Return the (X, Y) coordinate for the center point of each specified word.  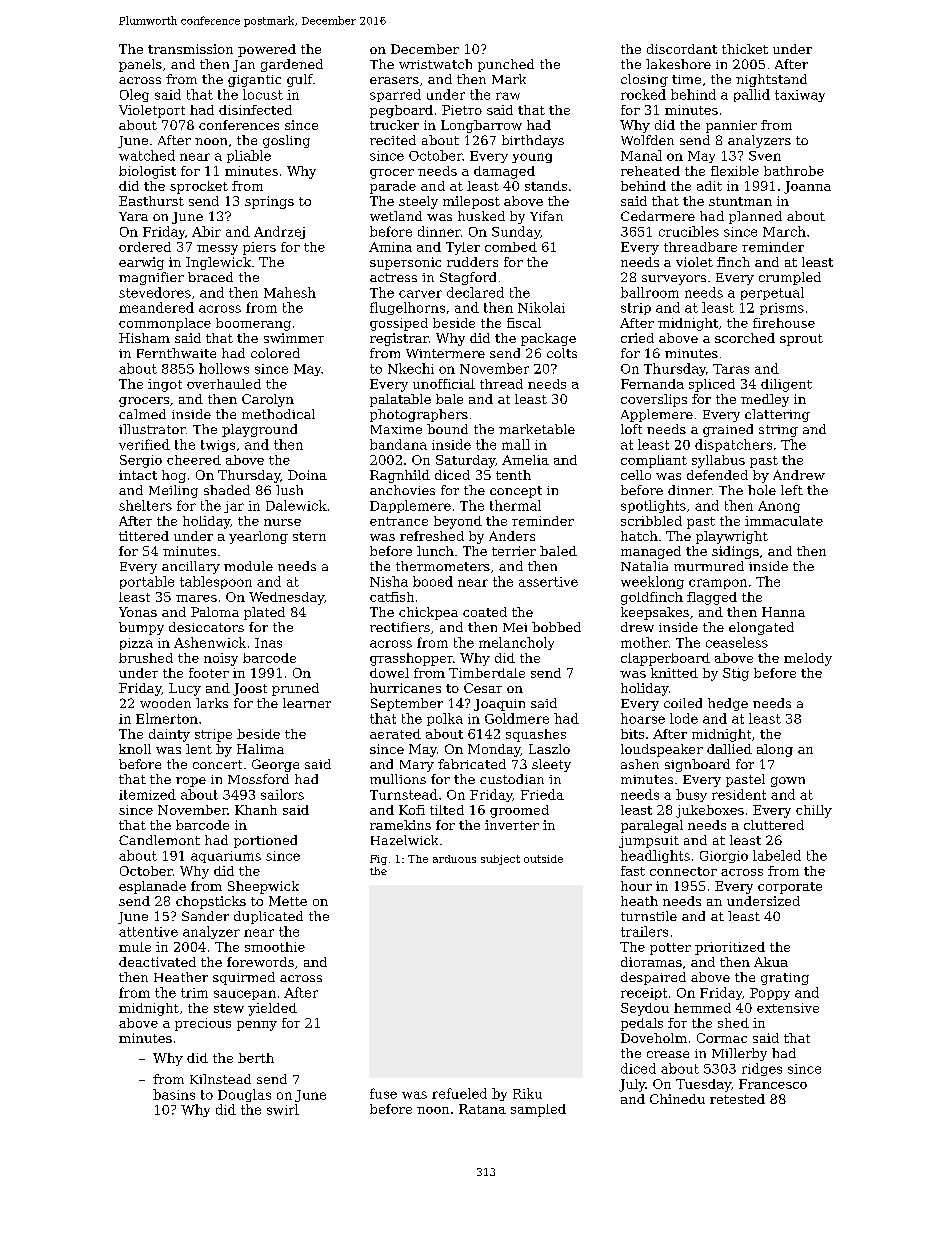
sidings (735, 552)
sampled (538, 1110)
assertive (548, 582)
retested (737, 1099)
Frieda (542, 794)
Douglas (244, 1095)
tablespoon (216, 582)
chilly (814, 811)
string (778, 431)
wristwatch (435, 64)
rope (191, 782)
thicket (745, 49)
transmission (190, 49)
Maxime (396, 429)
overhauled (224, 384)
